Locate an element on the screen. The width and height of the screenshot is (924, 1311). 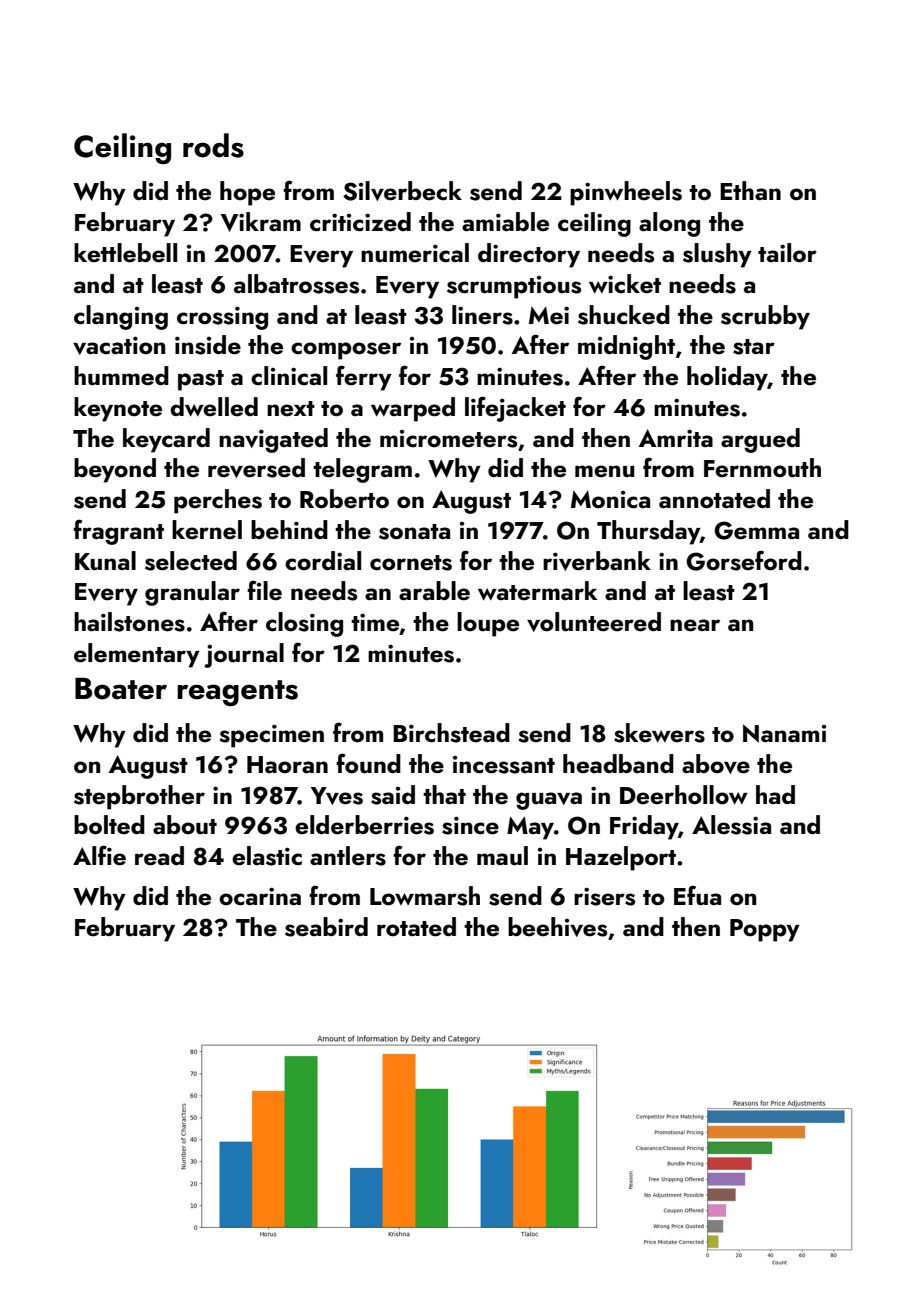
numerical is located at coordinates (415, 253).
